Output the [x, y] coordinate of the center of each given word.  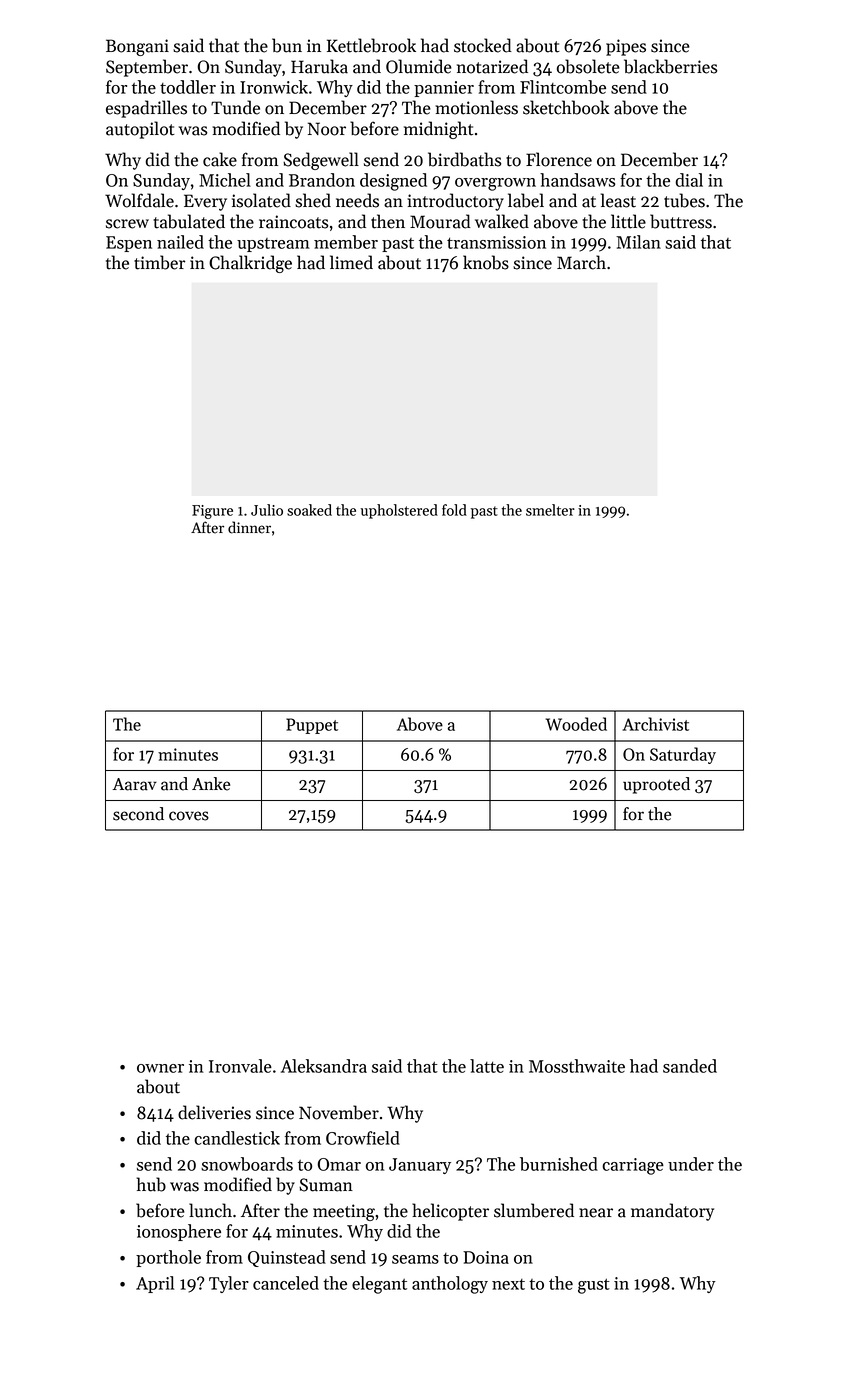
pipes [626, 47]
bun [287, 45]
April [155, 1284]
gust [594, 1286]
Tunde [235, 107]
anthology [450, 1285]
